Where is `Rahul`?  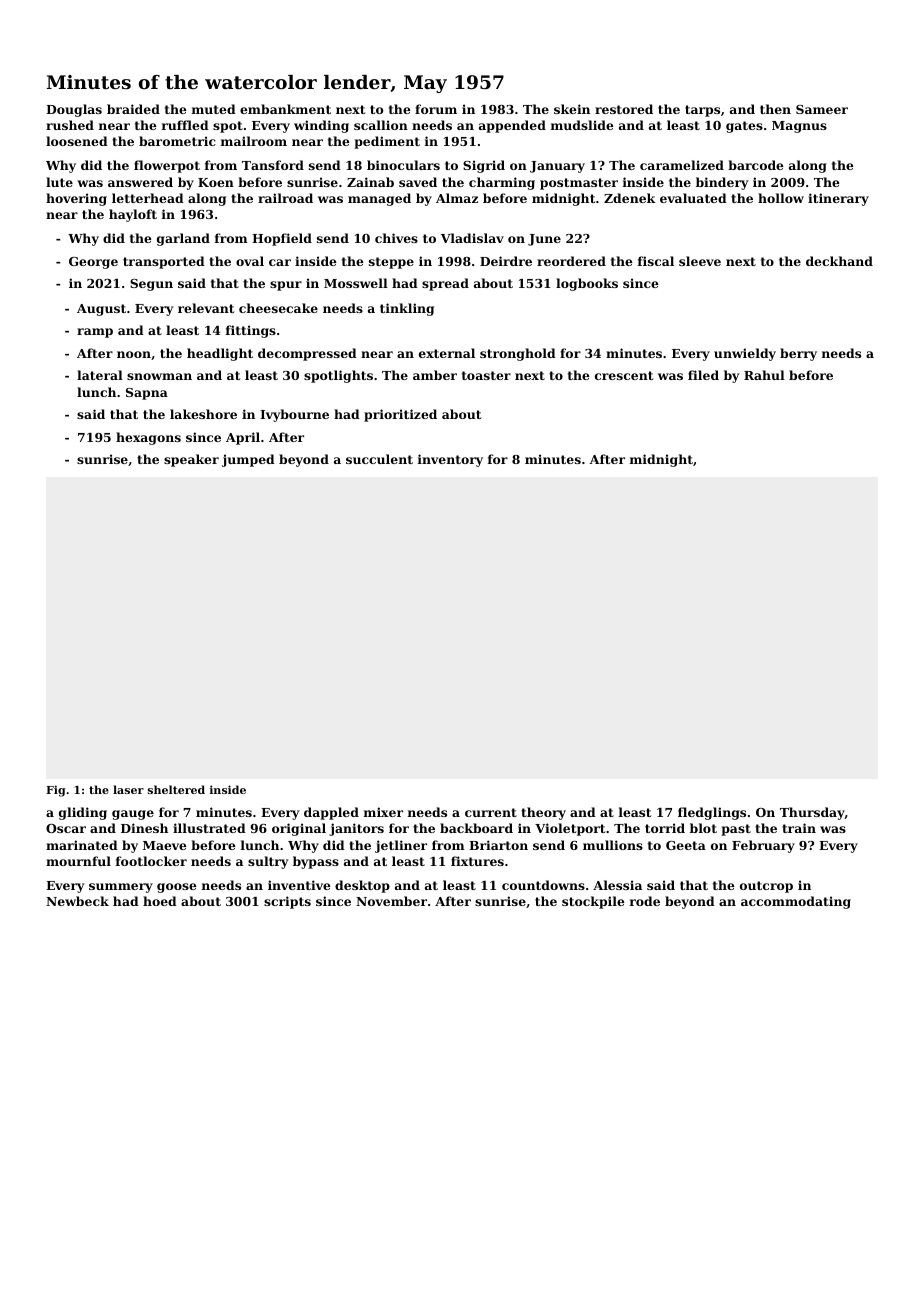 Rahul is located at coordinates (764, 375).
